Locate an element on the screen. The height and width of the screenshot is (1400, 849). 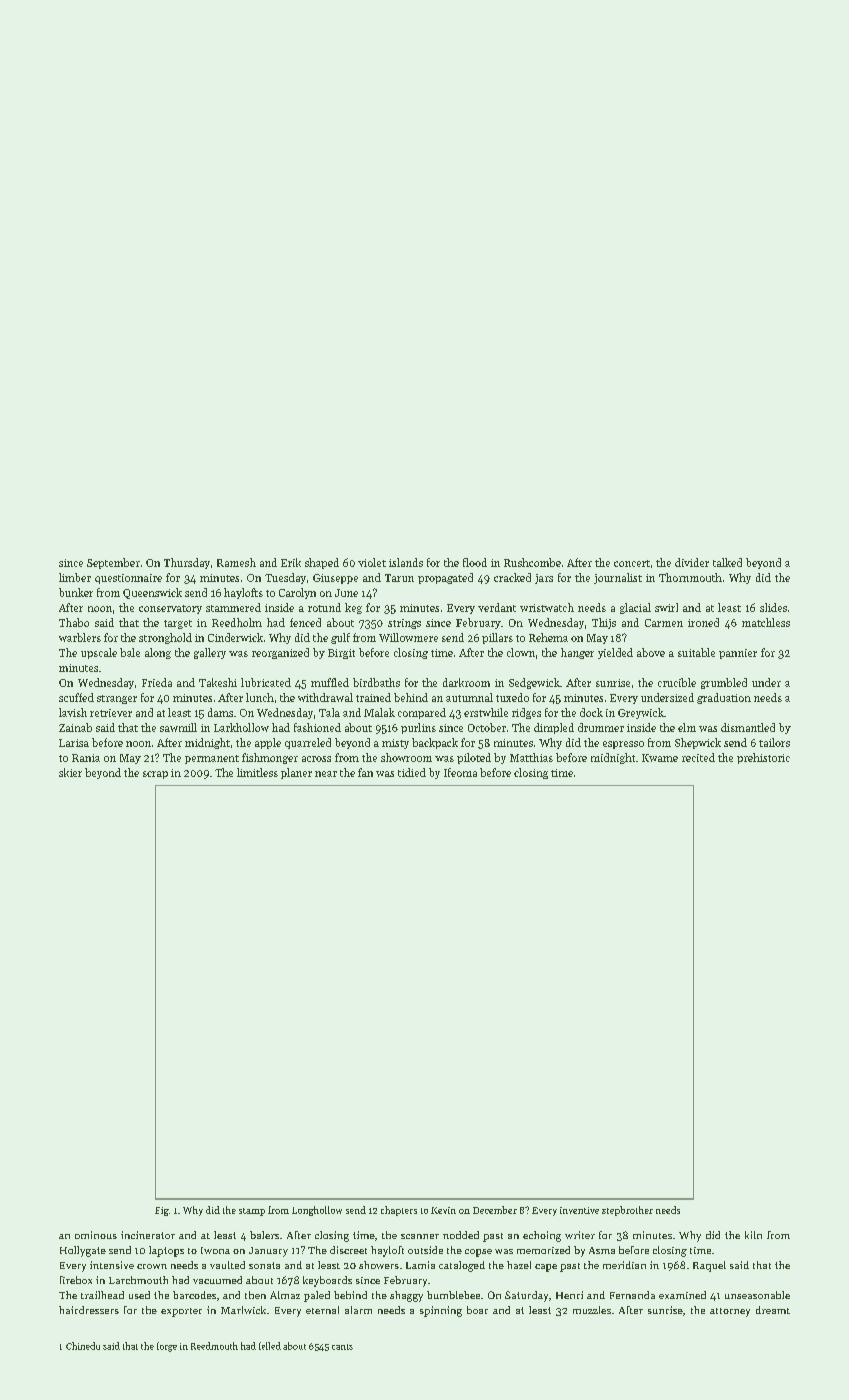
Ifeoma is located at coordinates (460, 772).
